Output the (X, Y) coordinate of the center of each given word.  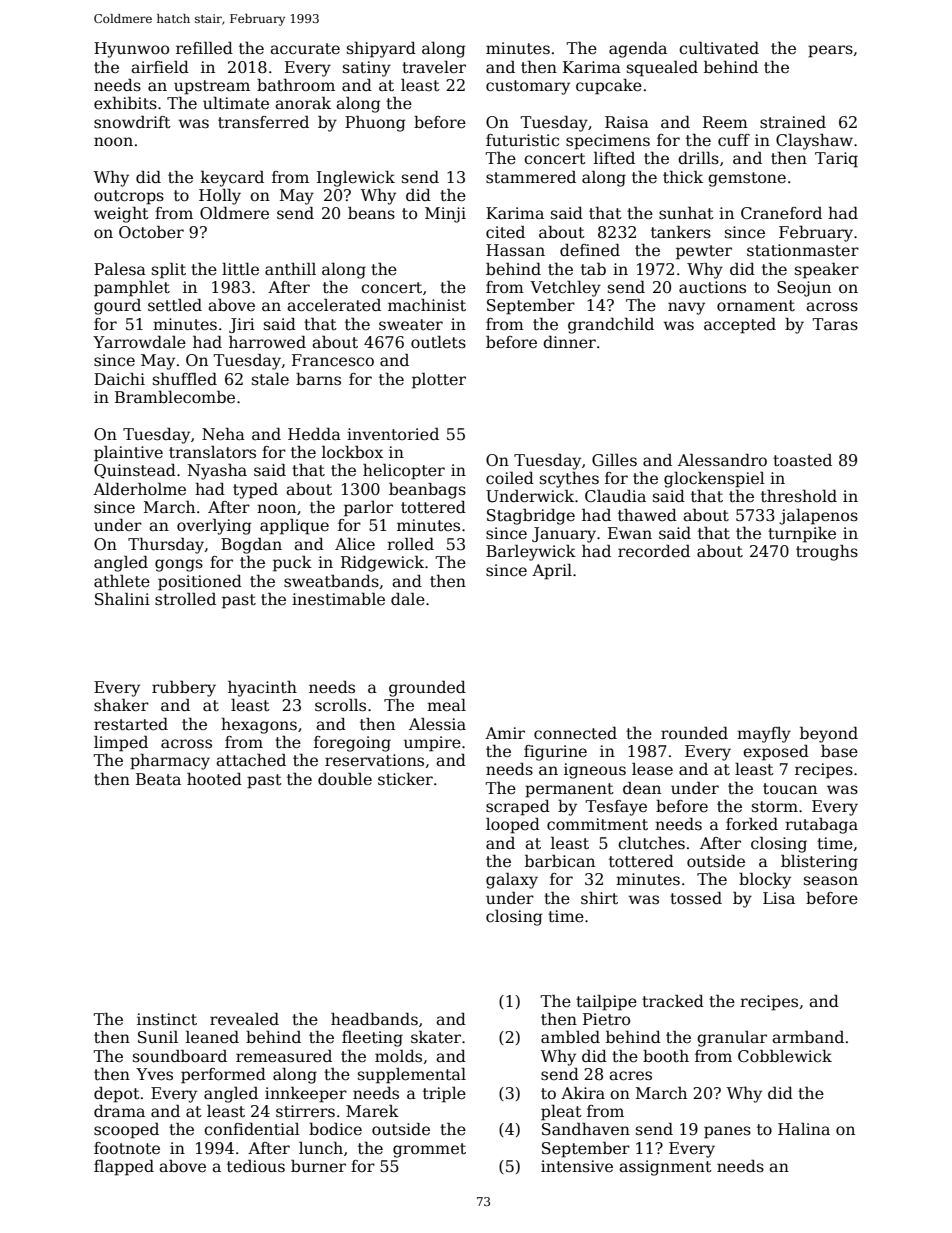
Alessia (437, 724)
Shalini (122, 599)
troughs (827, 552)
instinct (167, 1019)
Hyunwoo (131, 50)
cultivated (719, 48)
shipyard (381, 49)
